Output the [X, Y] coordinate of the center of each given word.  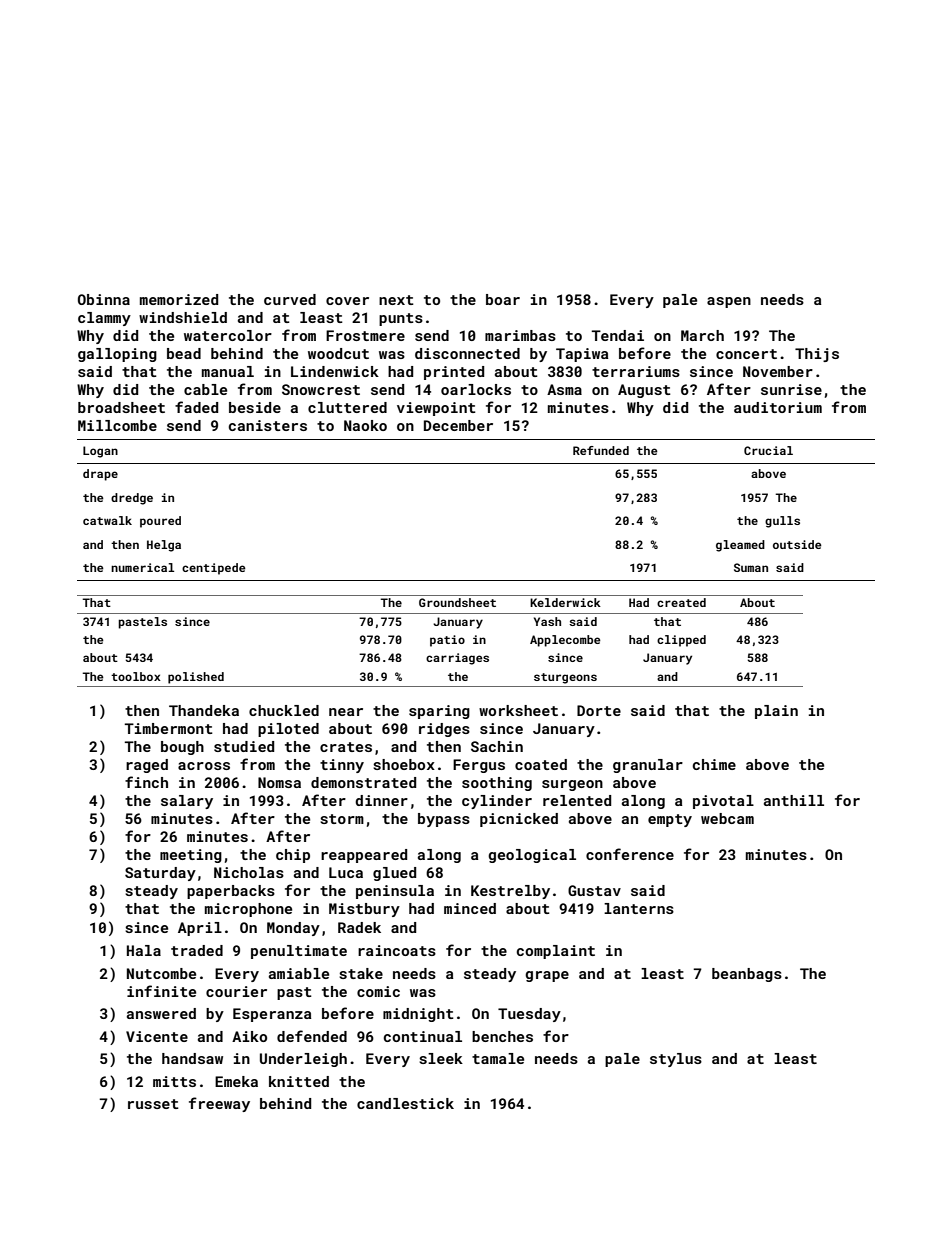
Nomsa [279, 782]
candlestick [405, 1103]
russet [153, 1104]
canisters [268, 425]
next [396, 300]
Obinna [104, 299]
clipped [681, 641]
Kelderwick [565, 602]
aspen [729, 302]
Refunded [601, 450]
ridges [444, 730]
